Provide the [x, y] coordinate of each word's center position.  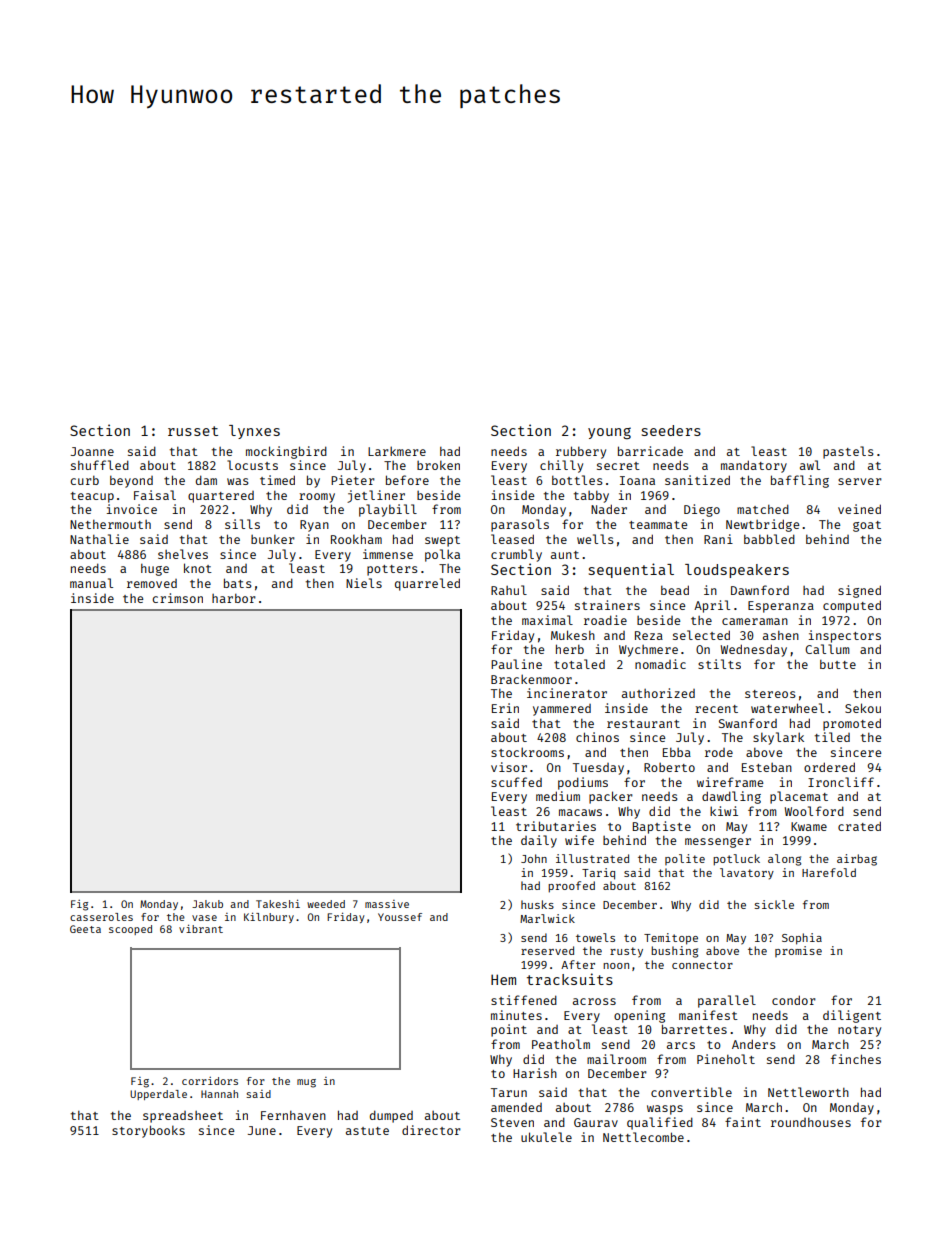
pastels [848, 452]
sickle [774, 904]
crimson [177, 598]
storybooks [148, 1131]
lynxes [254, 432]
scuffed [516, 782]
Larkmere [397, 451]
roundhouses [811, 1122]
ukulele [546, 1137]
